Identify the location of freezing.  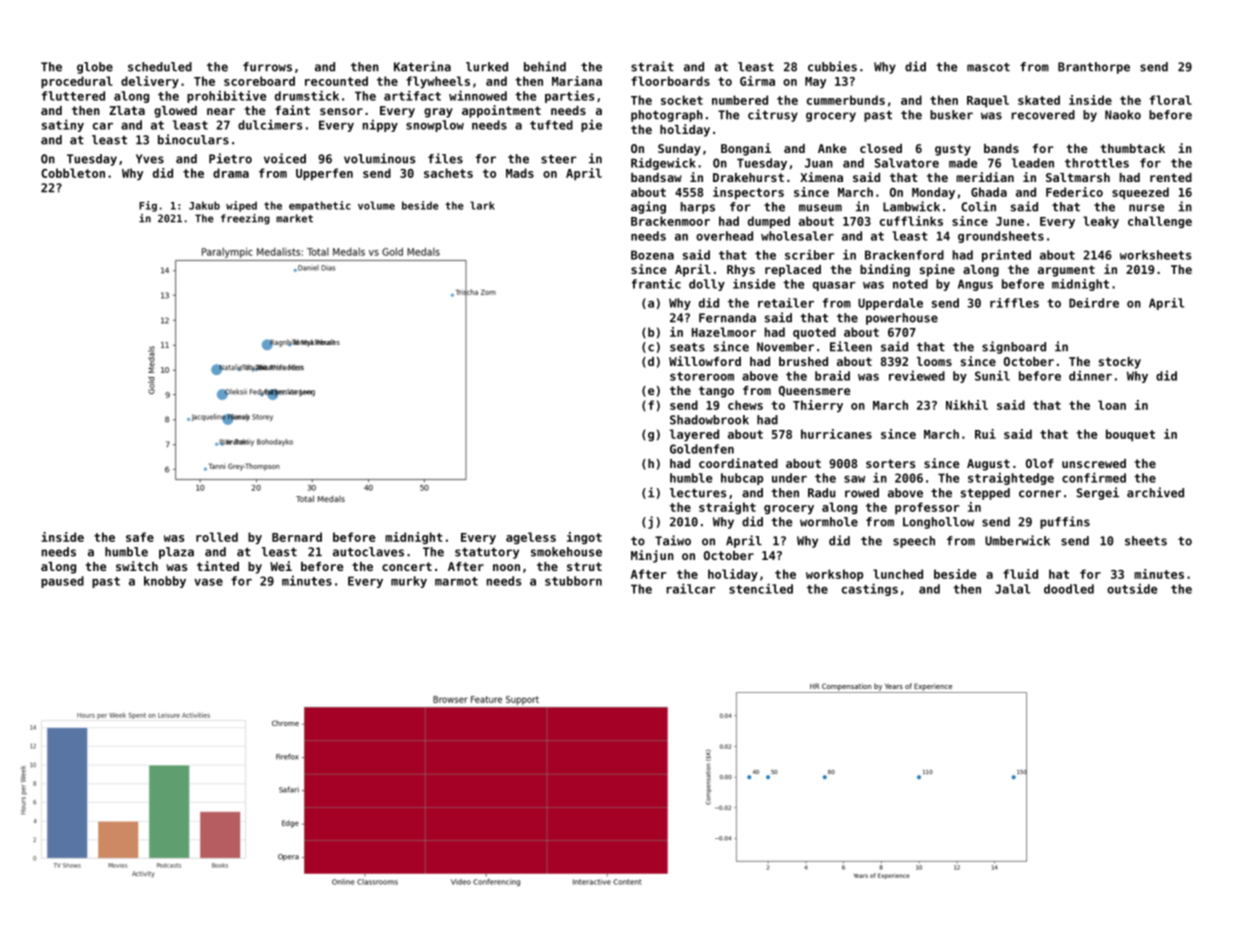
(245, 219).
